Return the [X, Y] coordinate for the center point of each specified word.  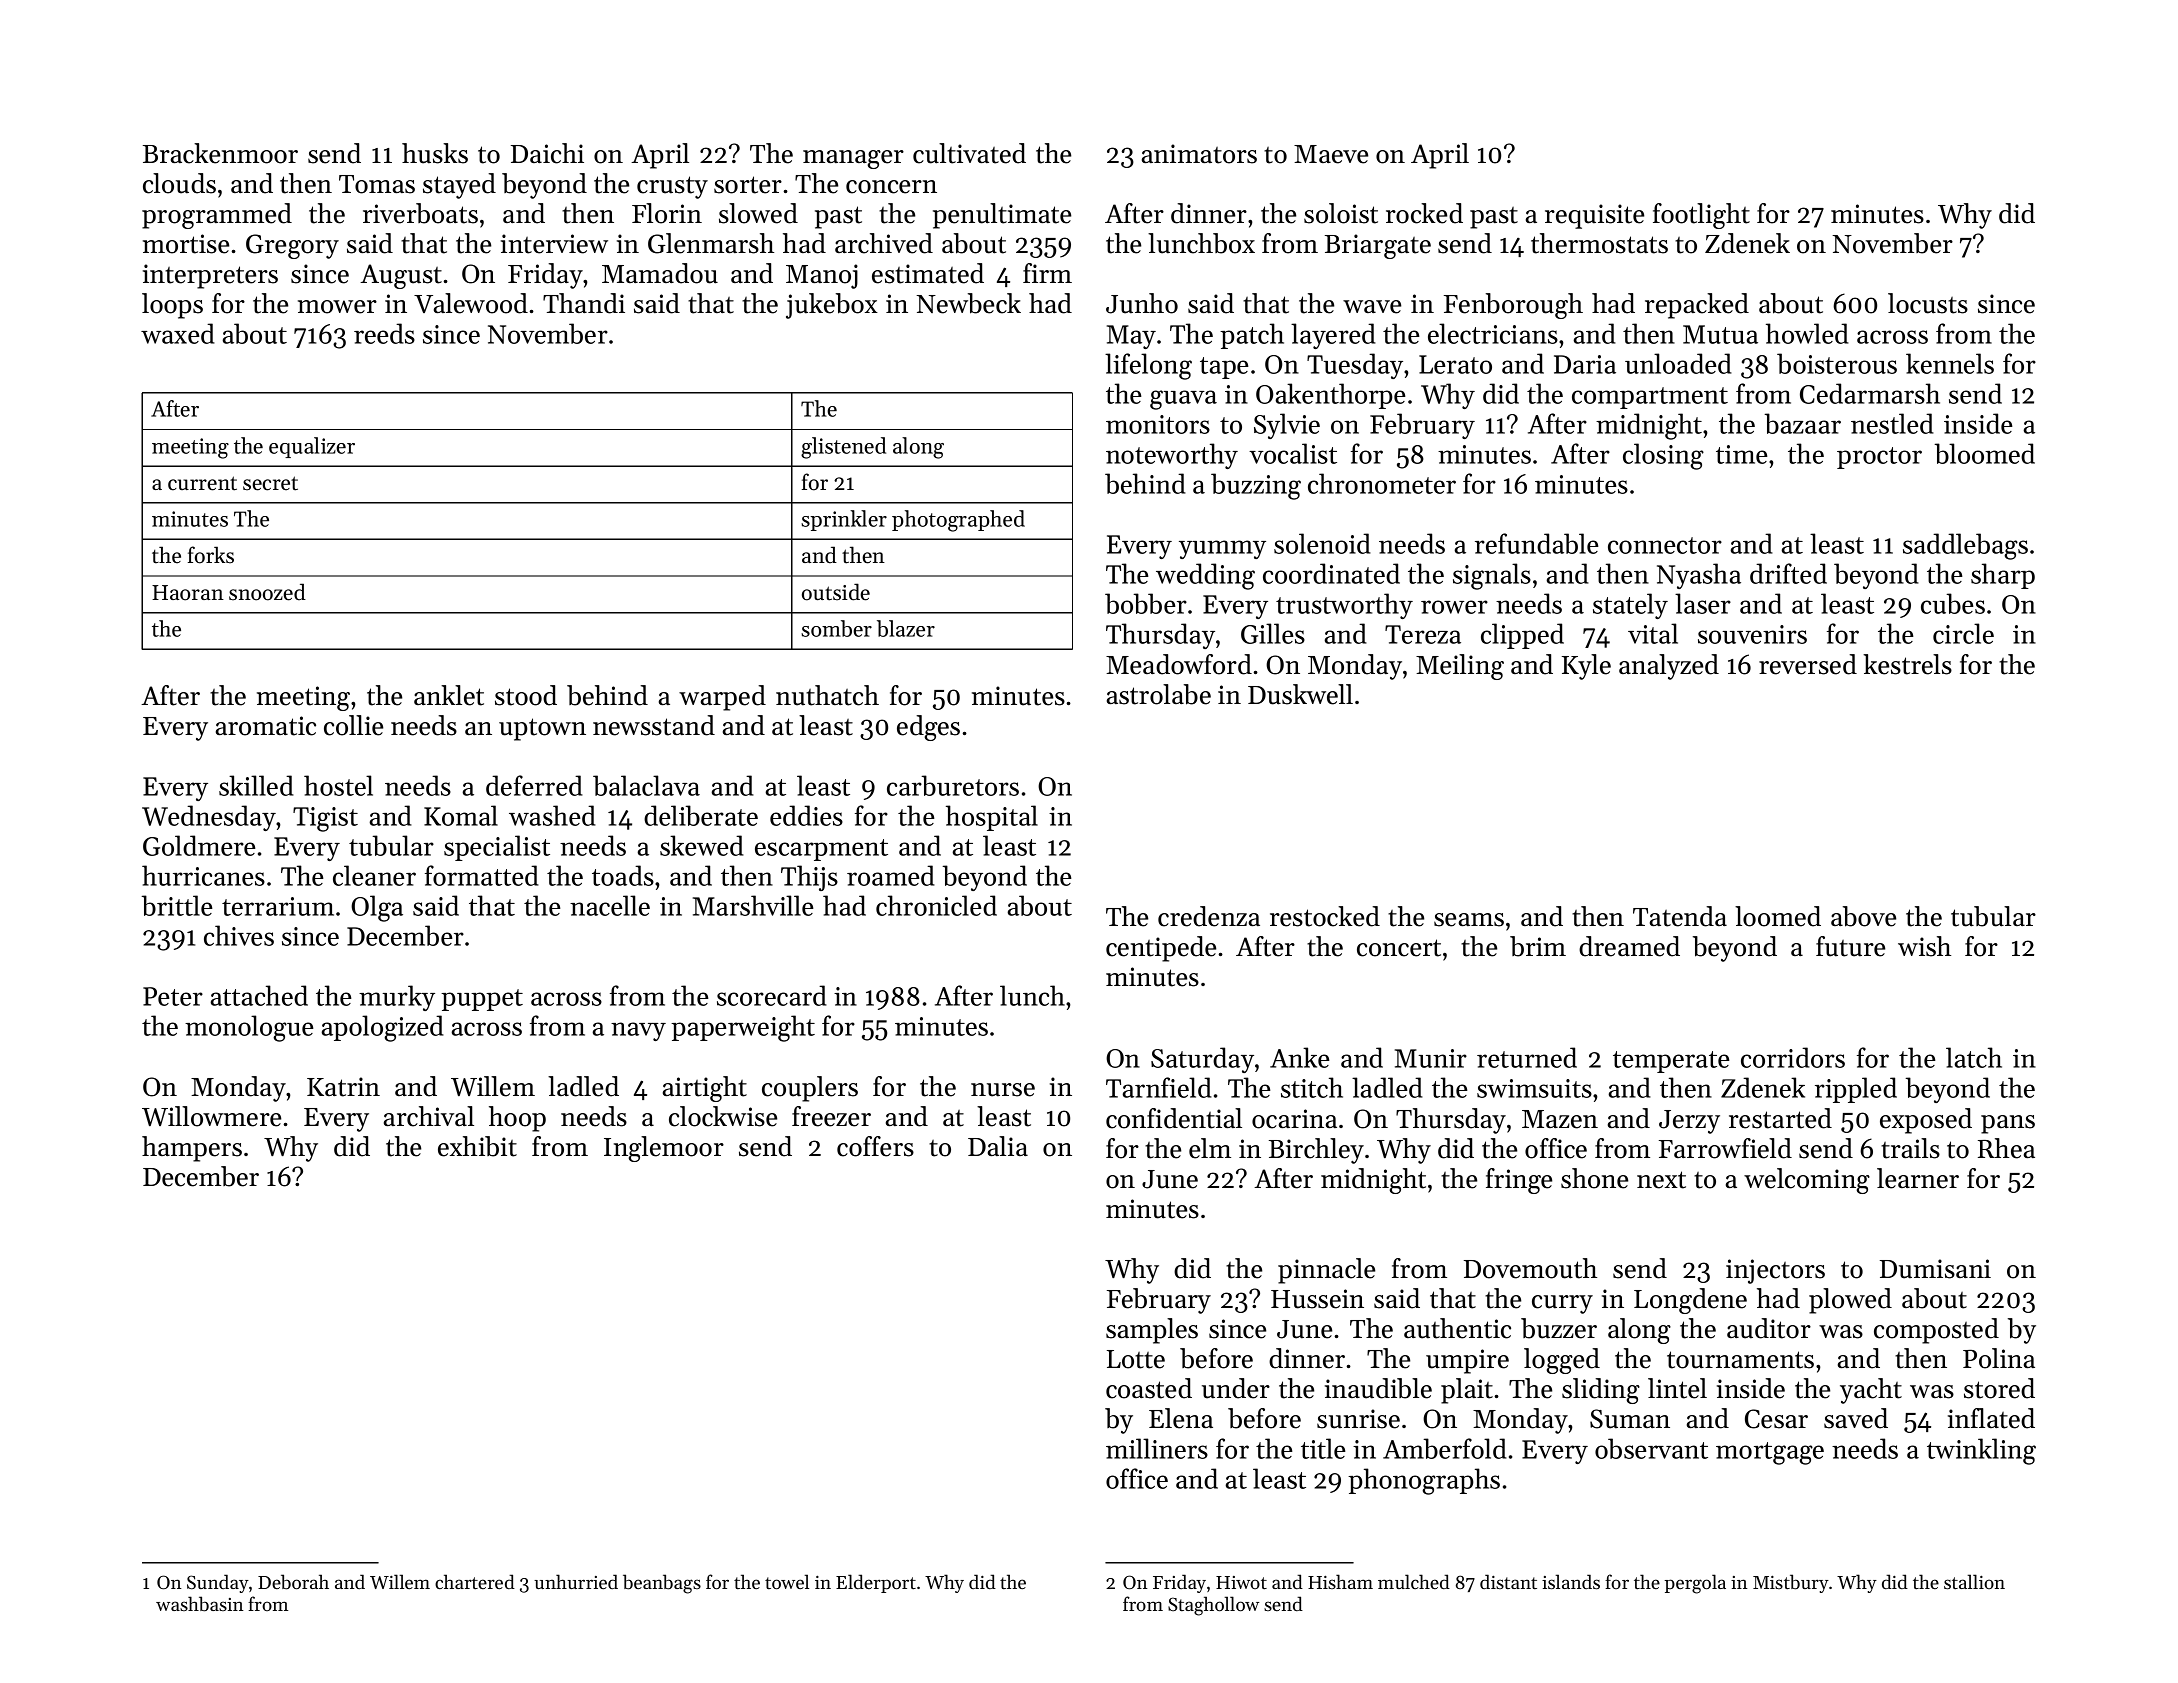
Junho [1142, 303]
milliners [1157, 1448]
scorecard [772, 995]
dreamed [1629, 946]
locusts [1928, 303]
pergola [1695, 1584]
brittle [177, 905]
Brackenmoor [220, 153]
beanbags [662, 1584]
